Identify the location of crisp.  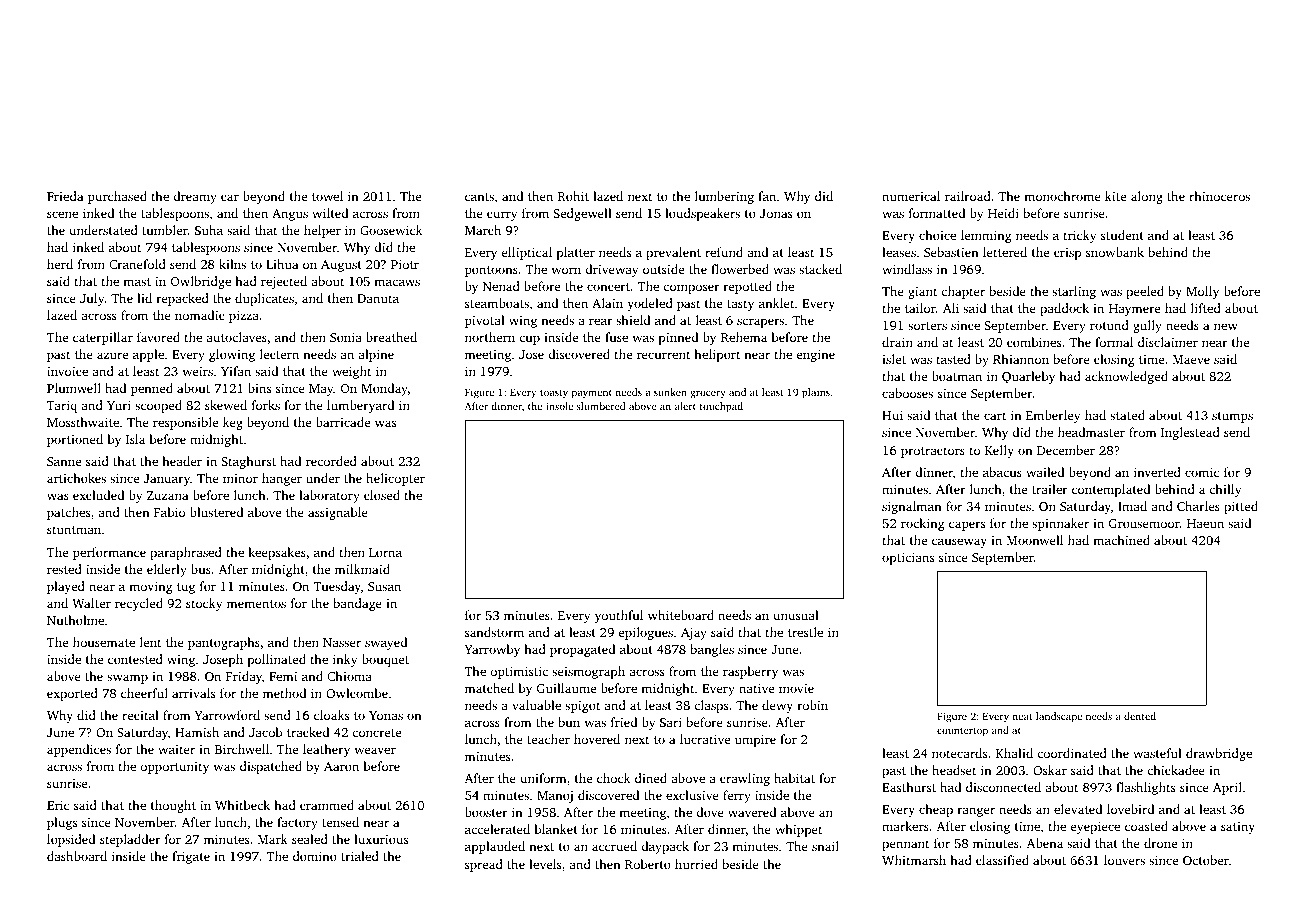
(1067, 254).
